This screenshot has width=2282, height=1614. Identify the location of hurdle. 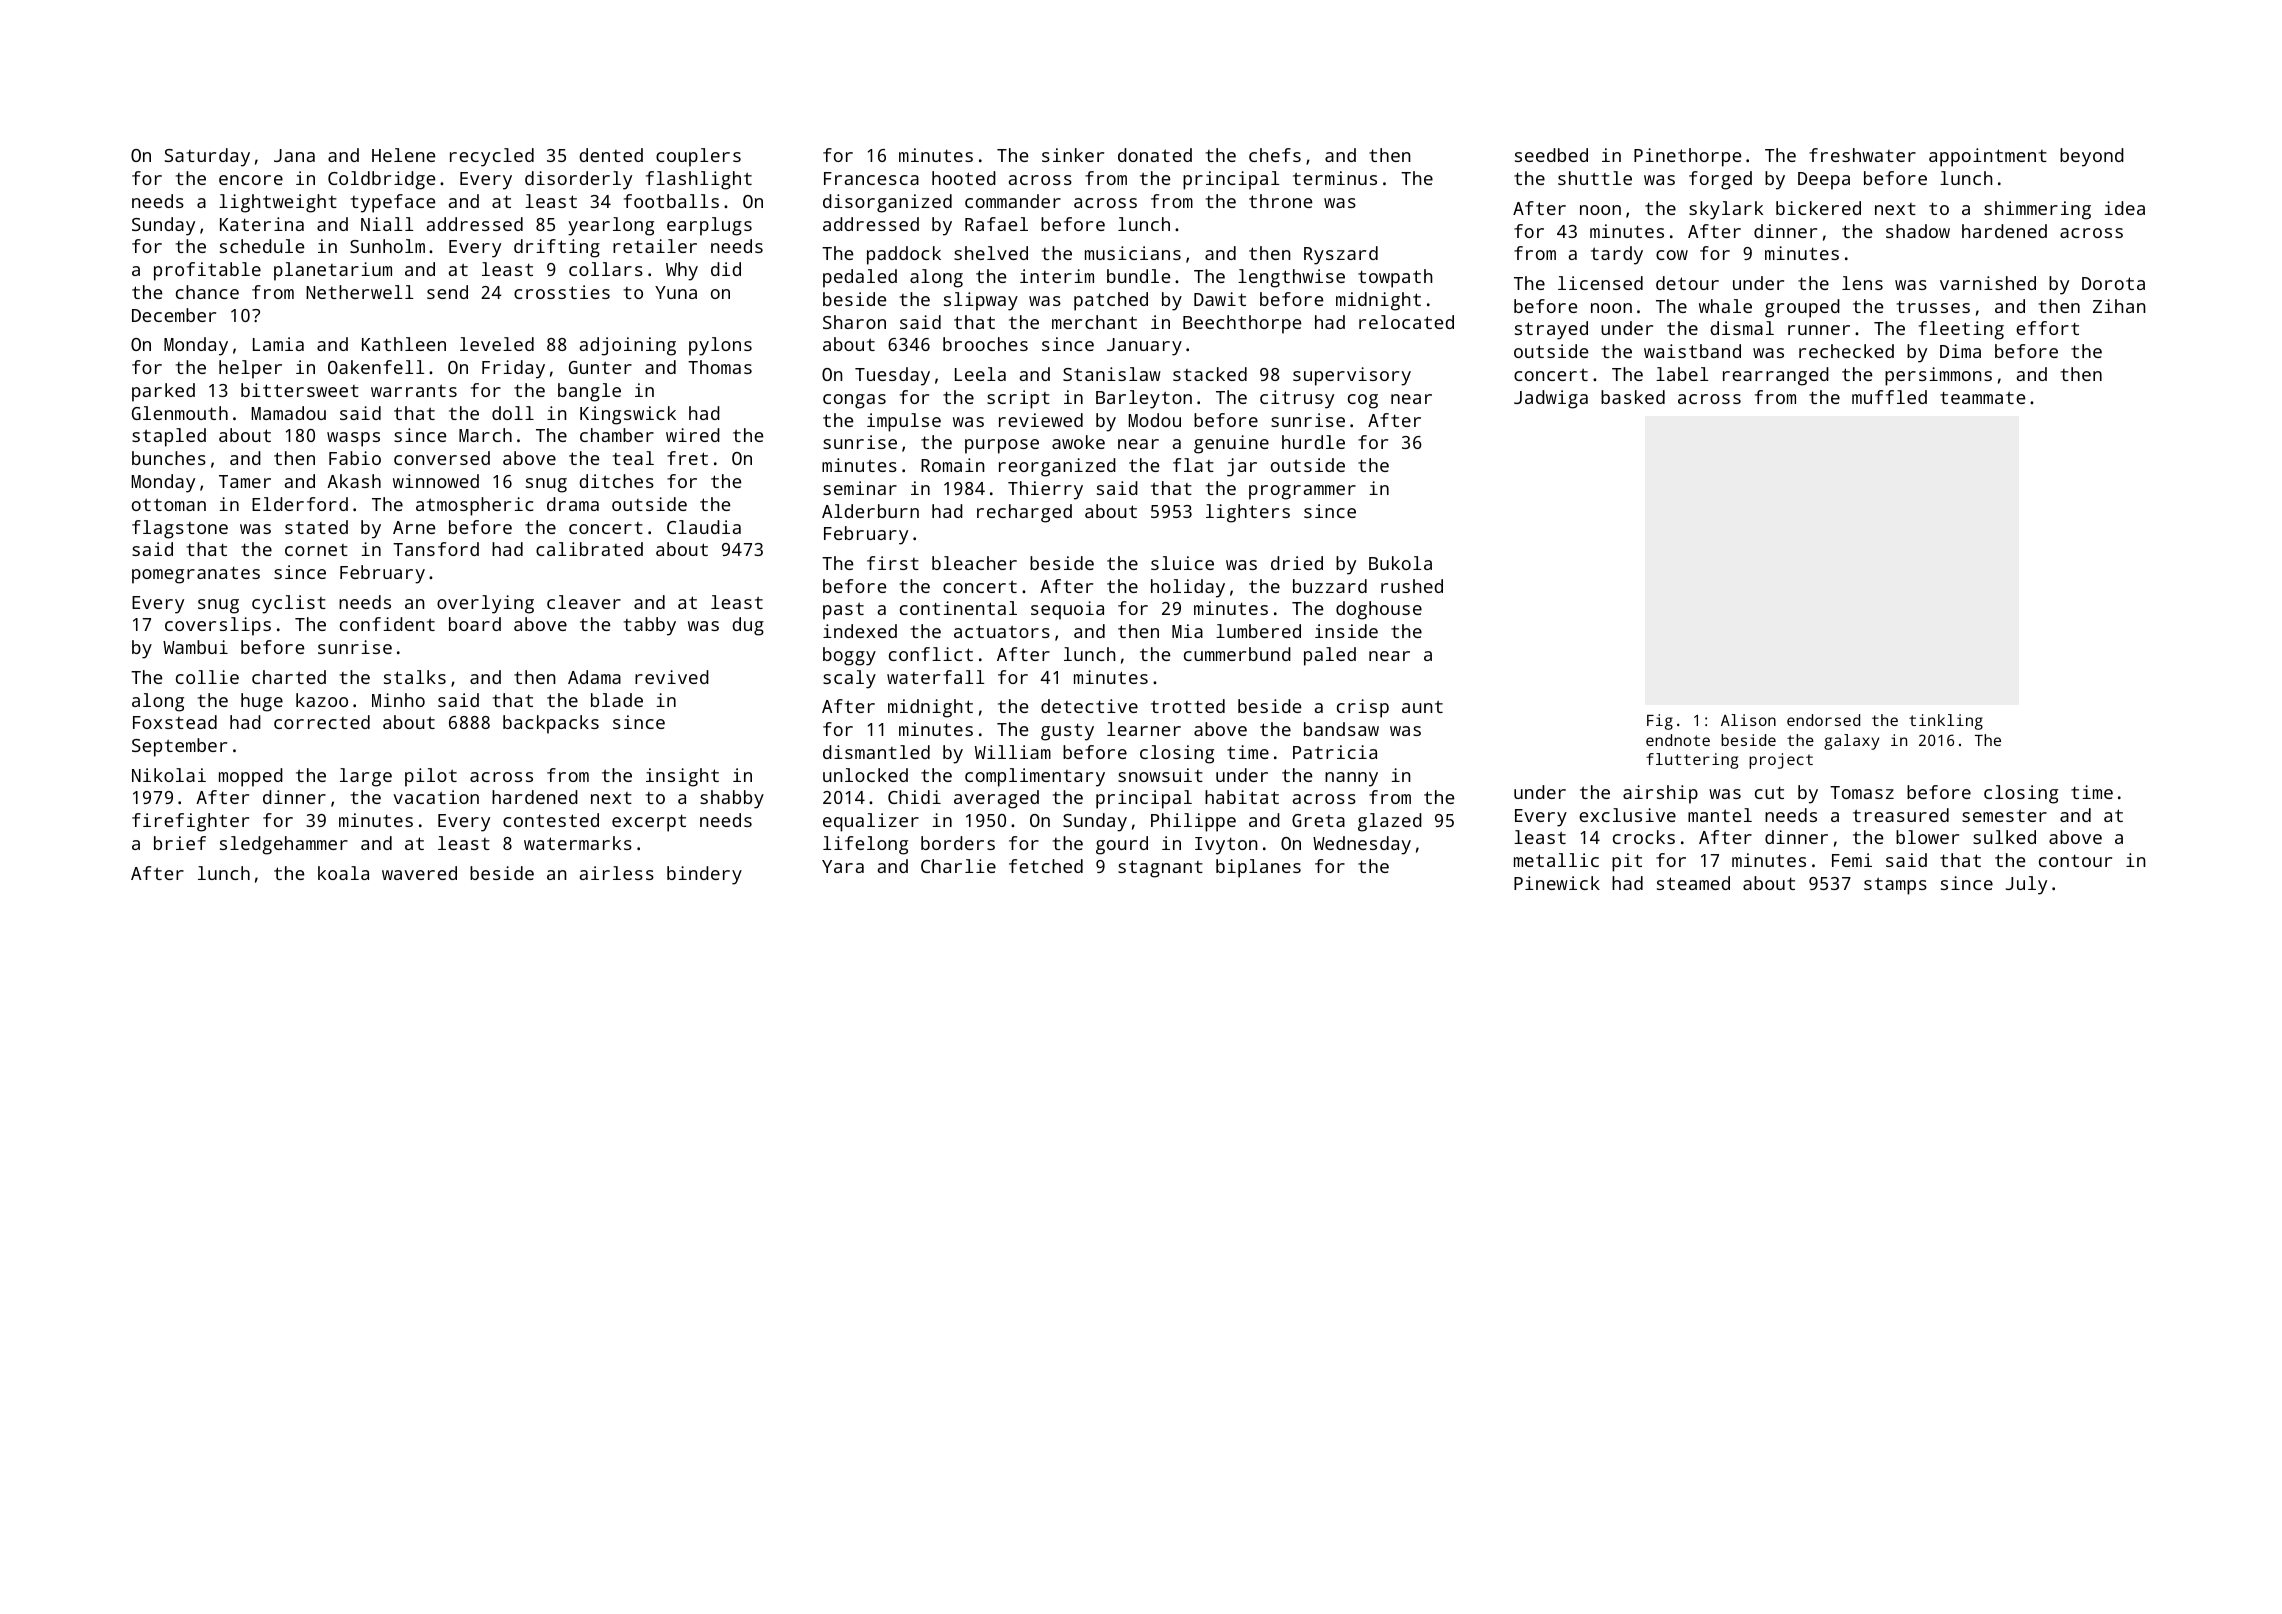
(1313, 442).
